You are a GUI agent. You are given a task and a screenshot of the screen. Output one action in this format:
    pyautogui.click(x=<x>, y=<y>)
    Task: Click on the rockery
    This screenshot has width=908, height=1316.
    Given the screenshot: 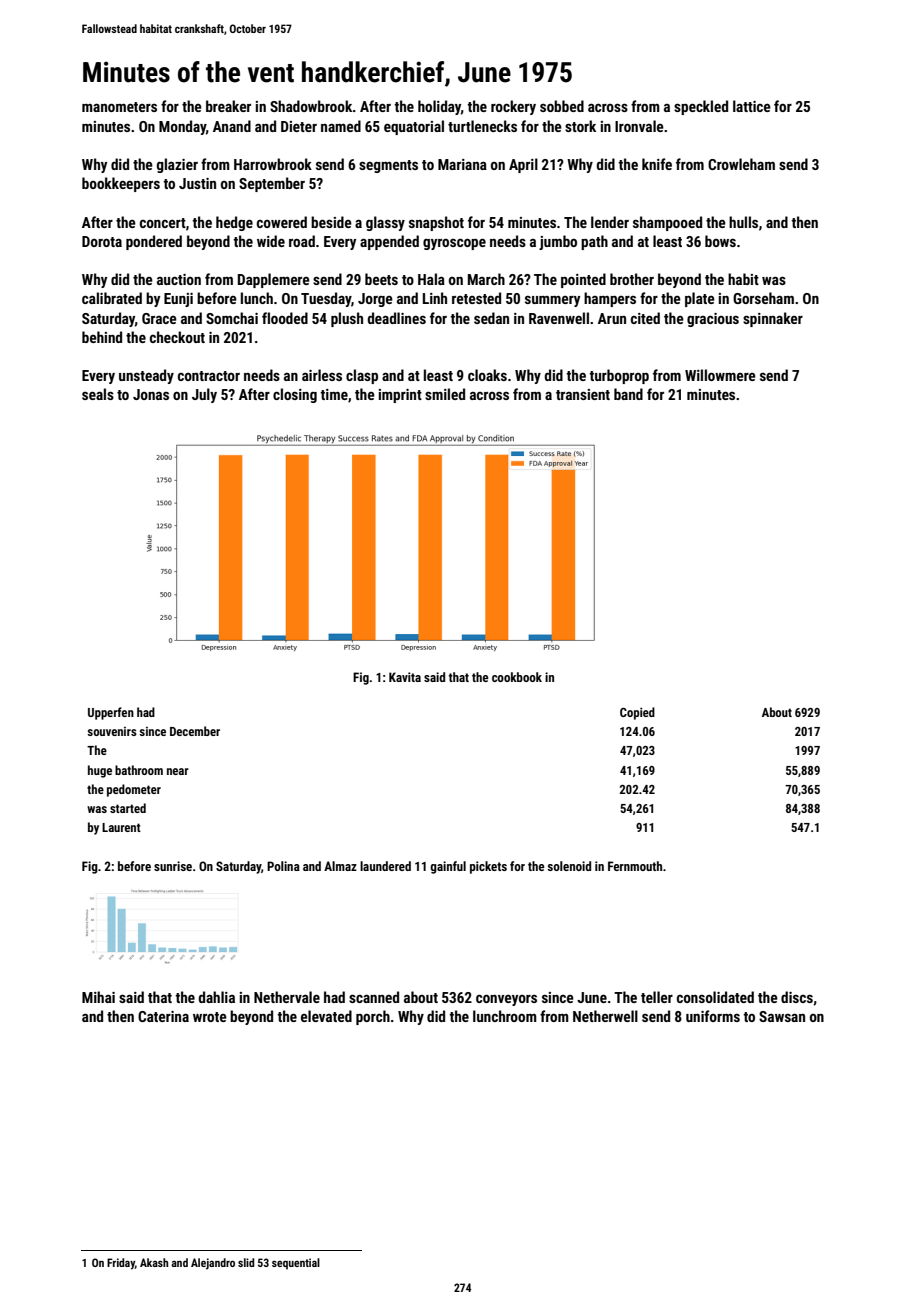 What is the action you would take?
    pyautogui.click(x=513, y=107)
